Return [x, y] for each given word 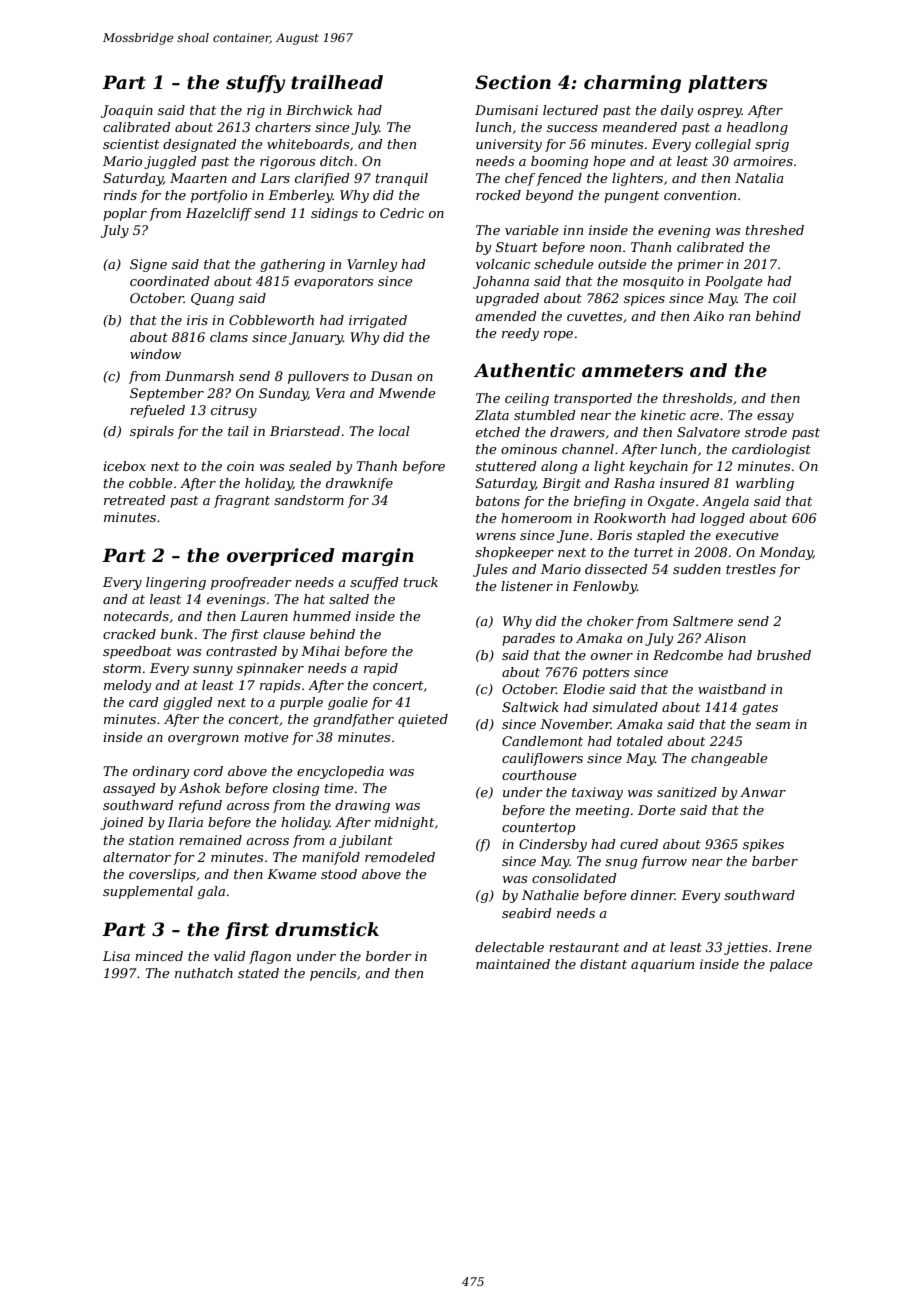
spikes [763, 845]
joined [122, 823]
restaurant [584, 947]
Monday [786, 553]
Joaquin [127, 111]
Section [513, 82]
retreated [135, 500]
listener [527, 586]
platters [727, 84]
